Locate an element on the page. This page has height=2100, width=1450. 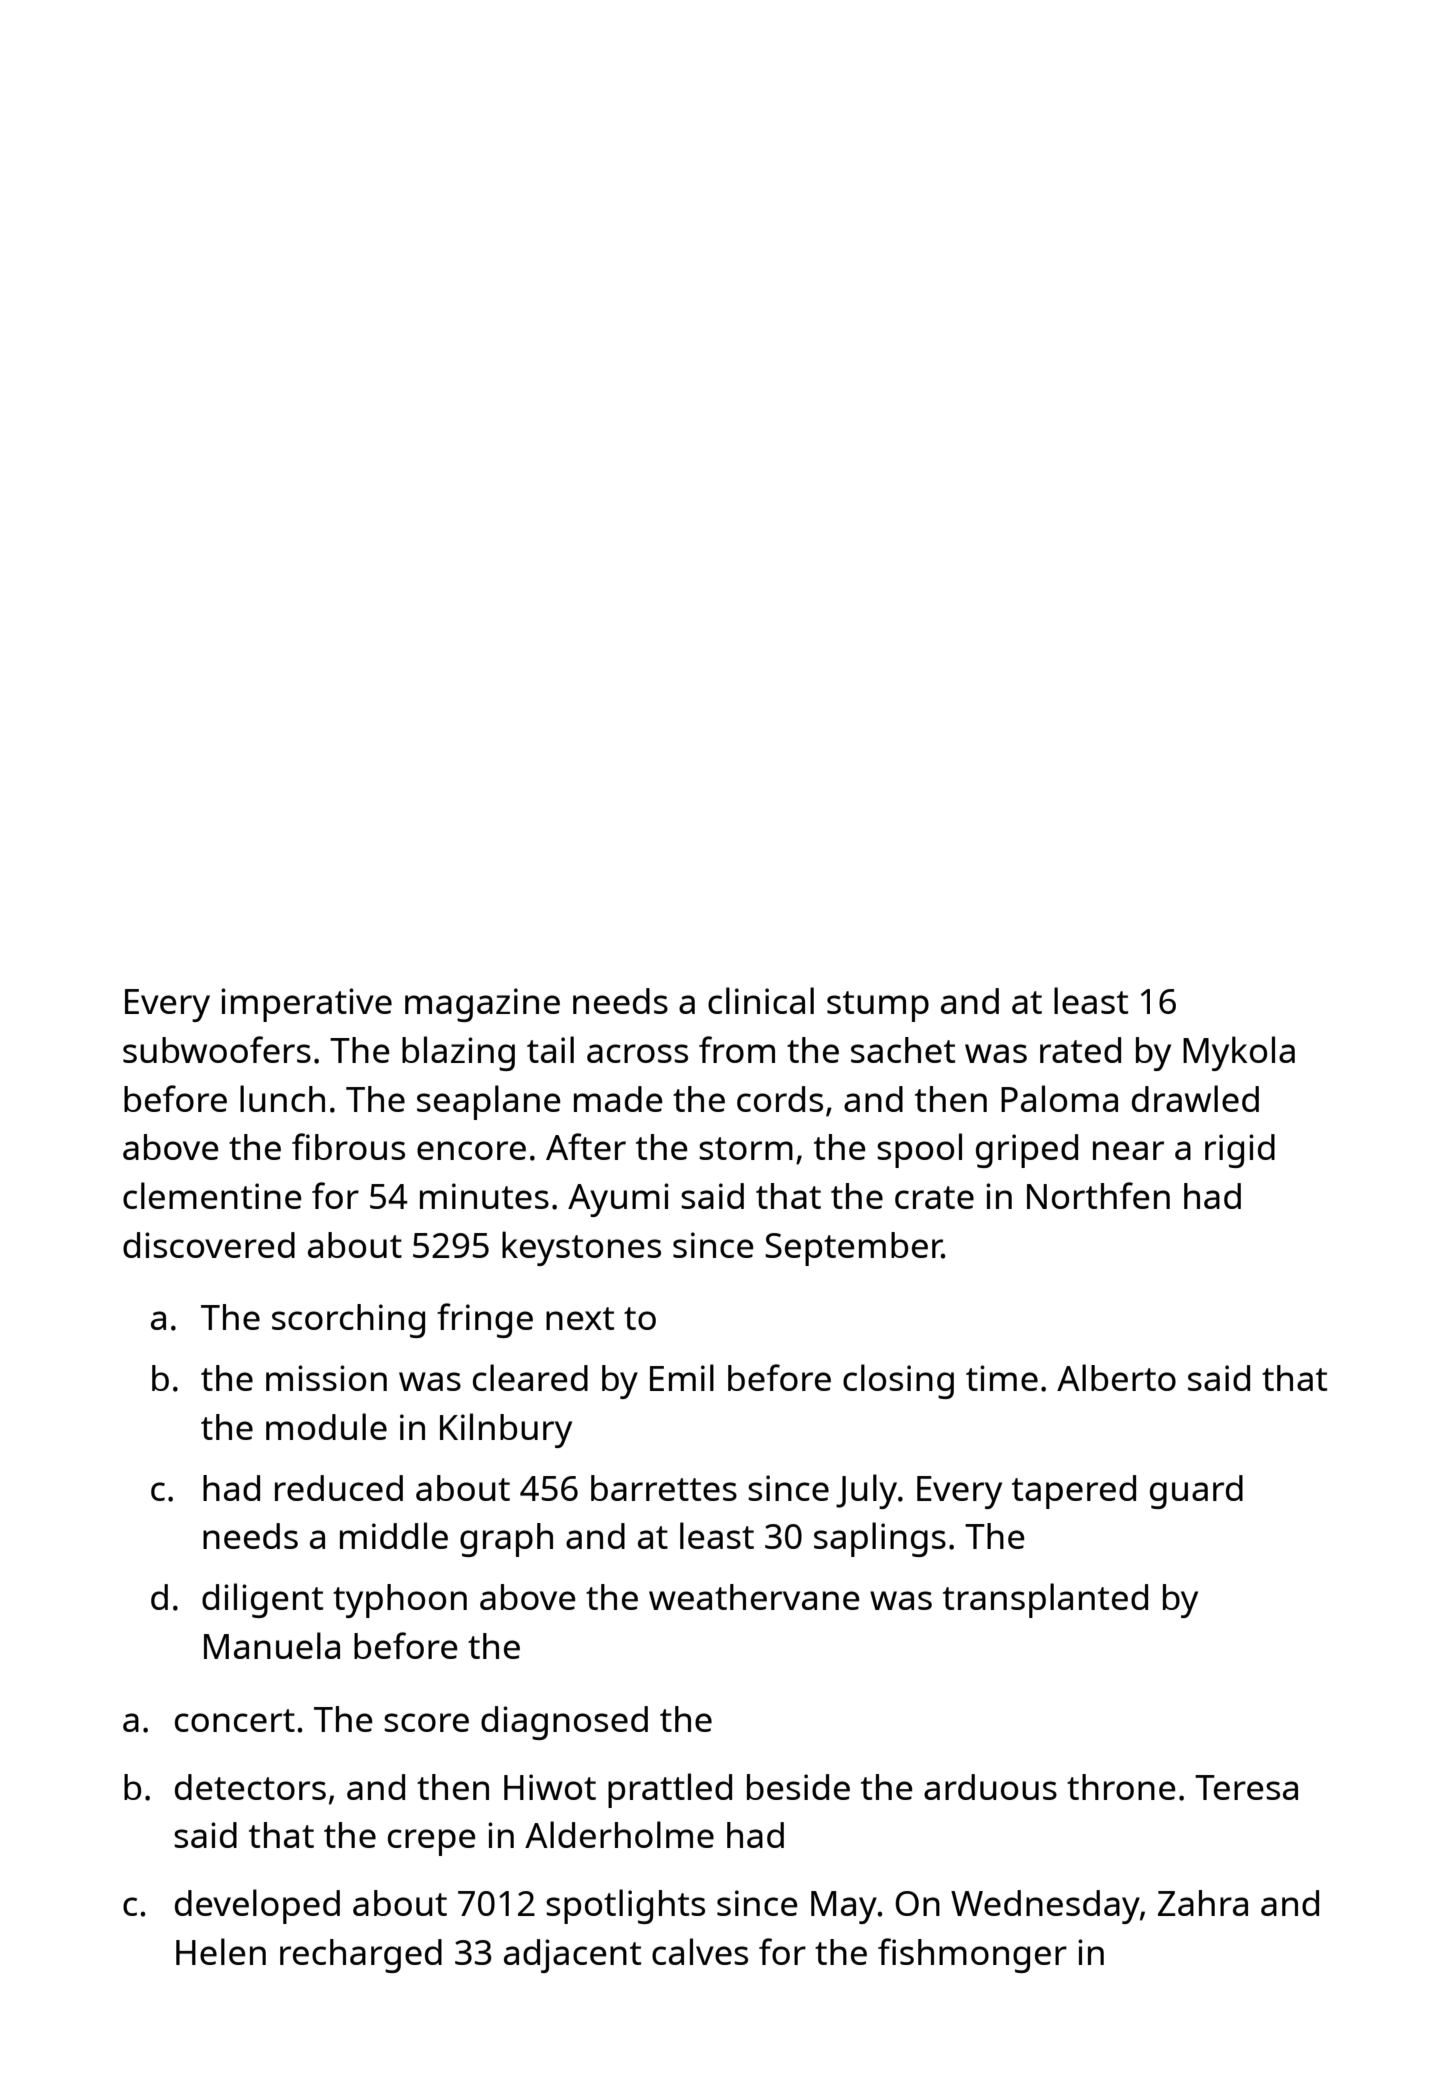
reduced is located at coordinates (339, 1488).
